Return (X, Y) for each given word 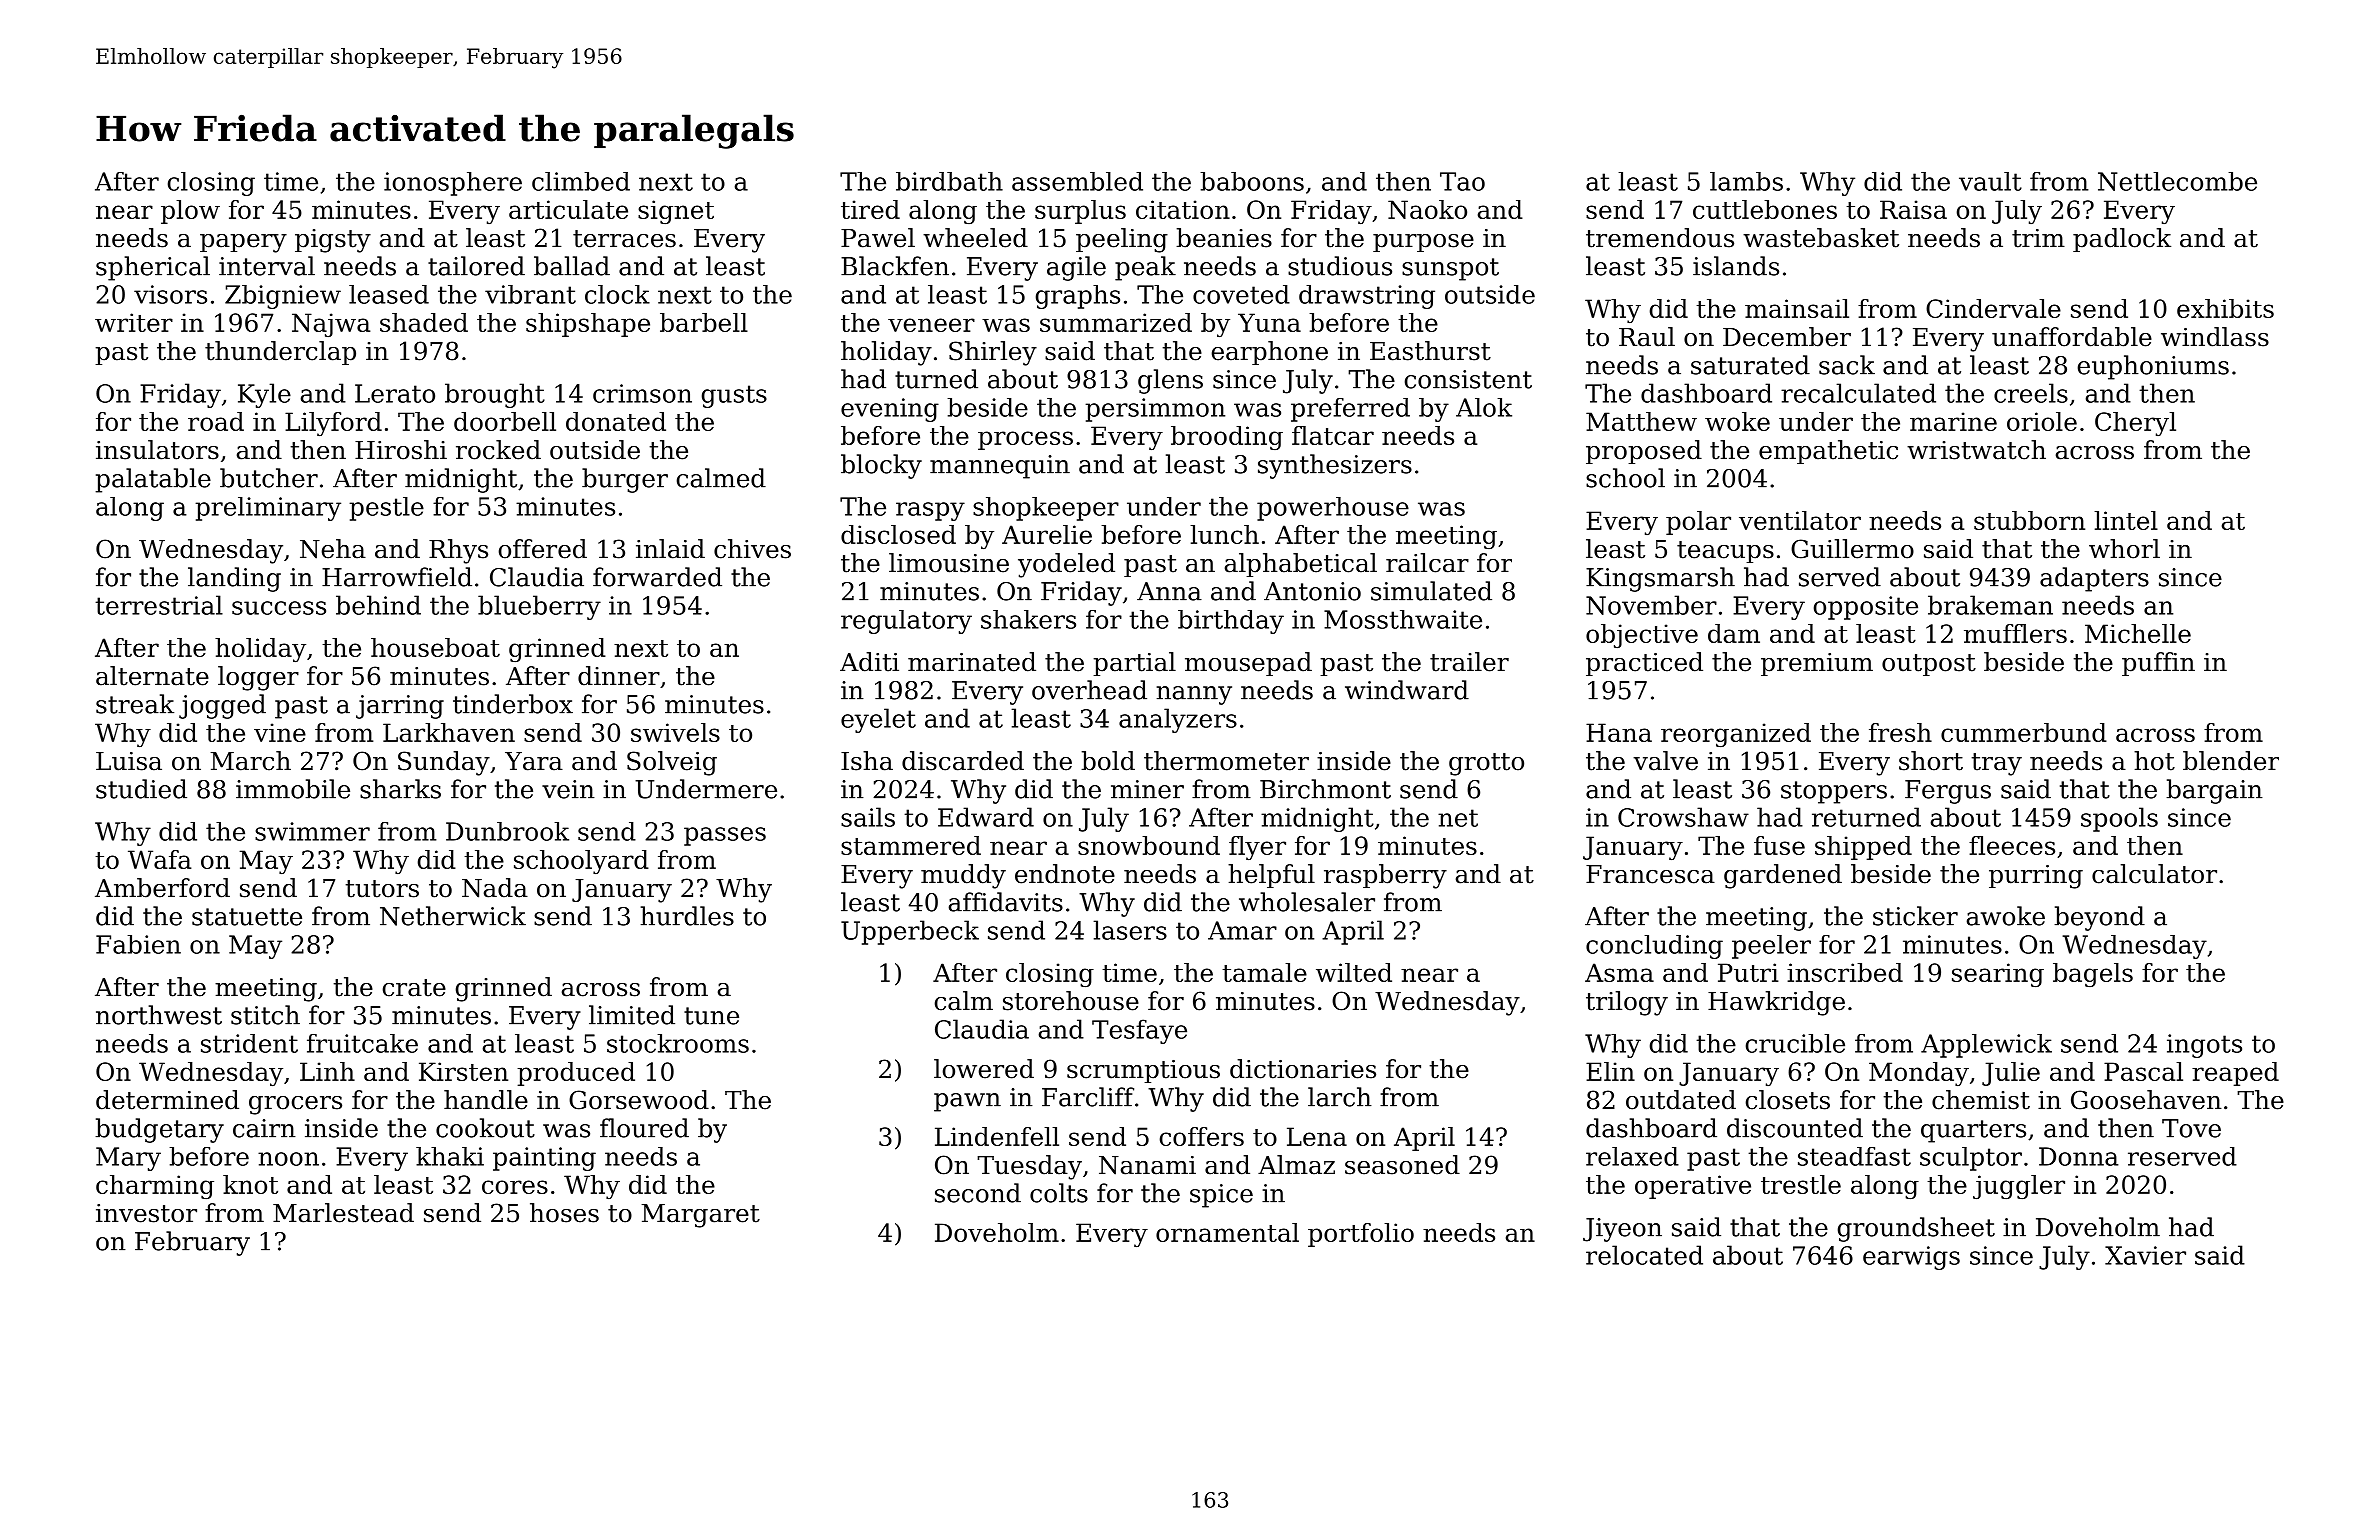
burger (625, 480)
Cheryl (2135, 424)
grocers (295, 1105)
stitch (265, 1015)
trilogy (1627, 1003)
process (1025, 440)
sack (1847, 365)
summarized (1116, 322)
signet (676, 212)
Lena (1317, 1136)
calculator (2154, 874)
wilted (1354, 972)
